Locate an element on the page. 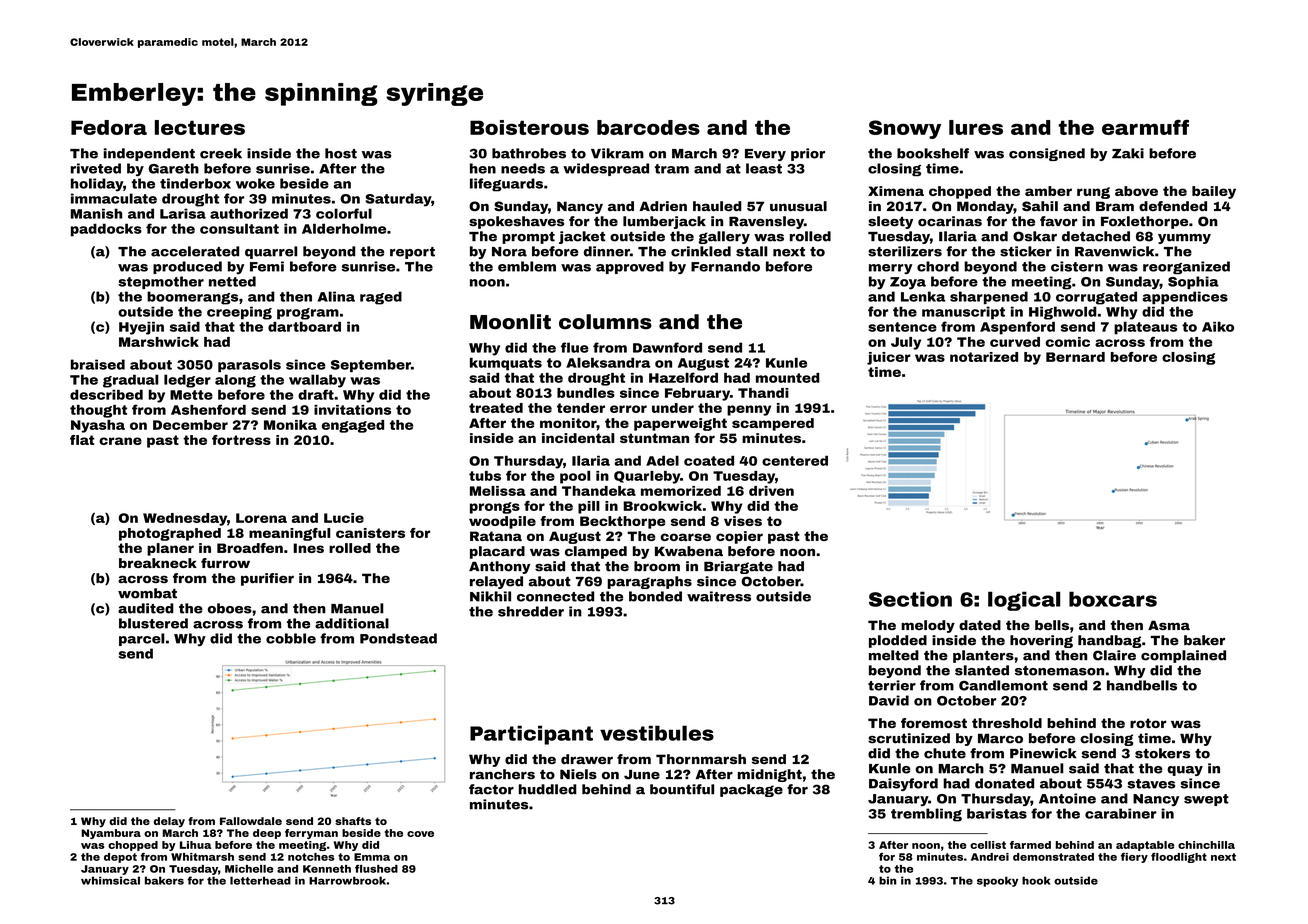  whimsical is located at coordinates (110, 880).
